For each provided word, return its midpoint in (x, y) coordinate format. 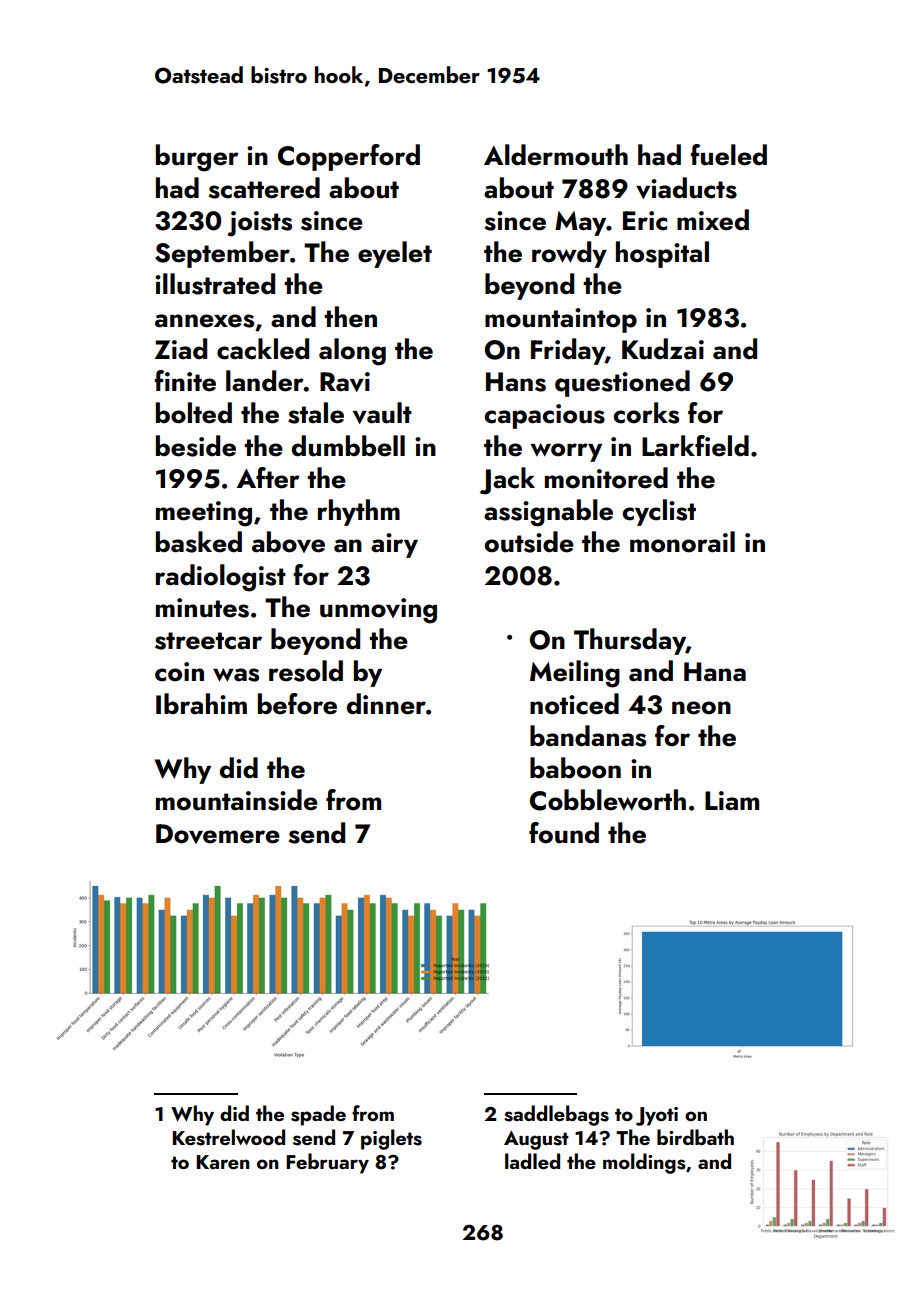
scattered (264, 188)
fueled (728, 155)
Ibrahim (201, 703)
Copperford (349, 157)
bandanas (588, 736)
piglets (391, 1139)
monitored (606, 478)
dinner (386, 704)
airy (394, 545)
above (288, 542)
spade (318, 1115)
